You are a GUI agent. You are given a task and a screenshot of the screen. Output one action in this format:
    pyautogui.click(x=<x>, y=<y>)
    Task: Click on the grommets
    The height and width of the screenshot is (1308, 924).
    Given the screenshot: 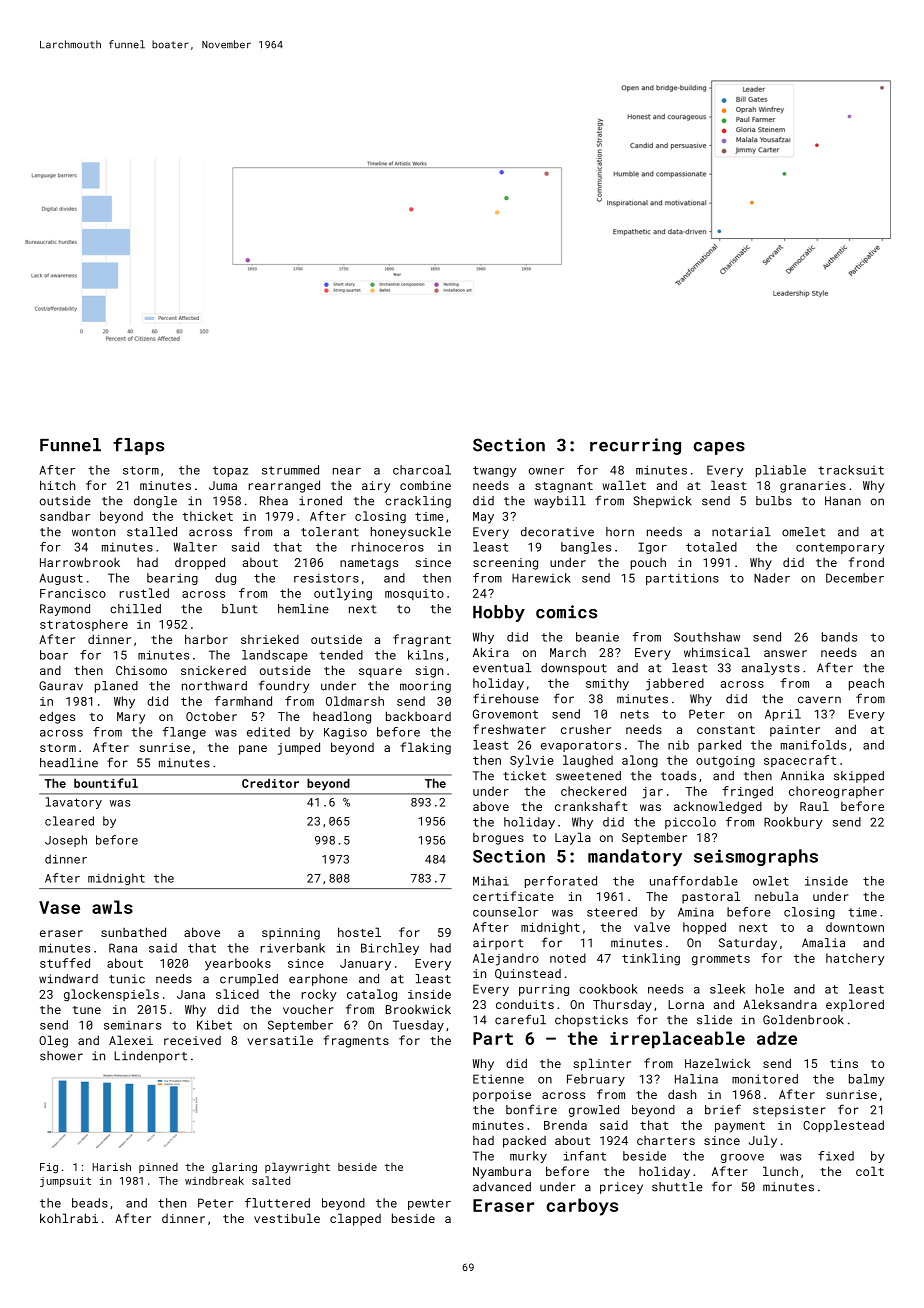 What is the action you would take?
    pyautogui.click(x=721, y=960)
